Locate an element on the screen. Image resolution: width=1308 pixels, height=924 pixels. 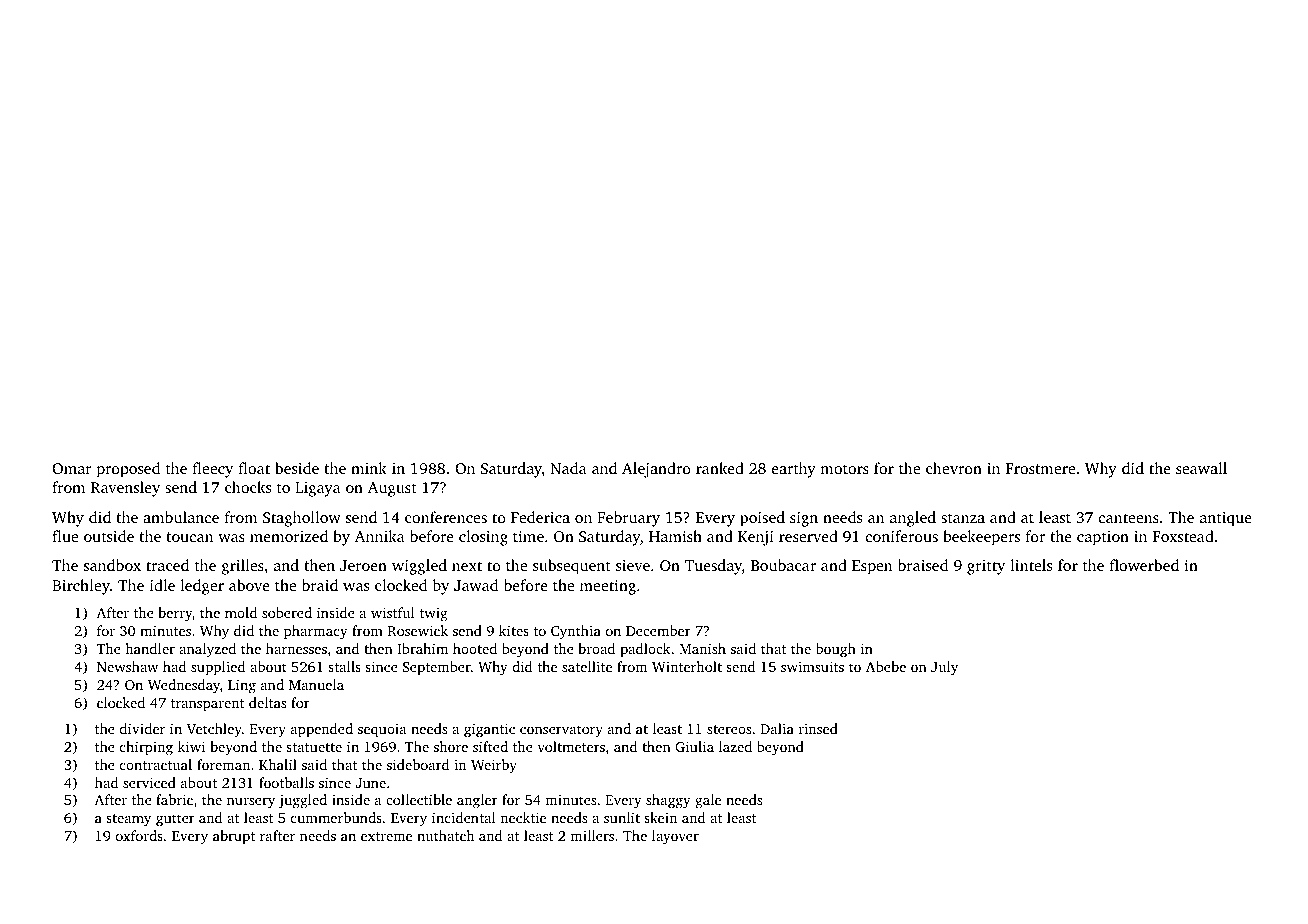
Foxstead is located at coordinates (1183, 536).
